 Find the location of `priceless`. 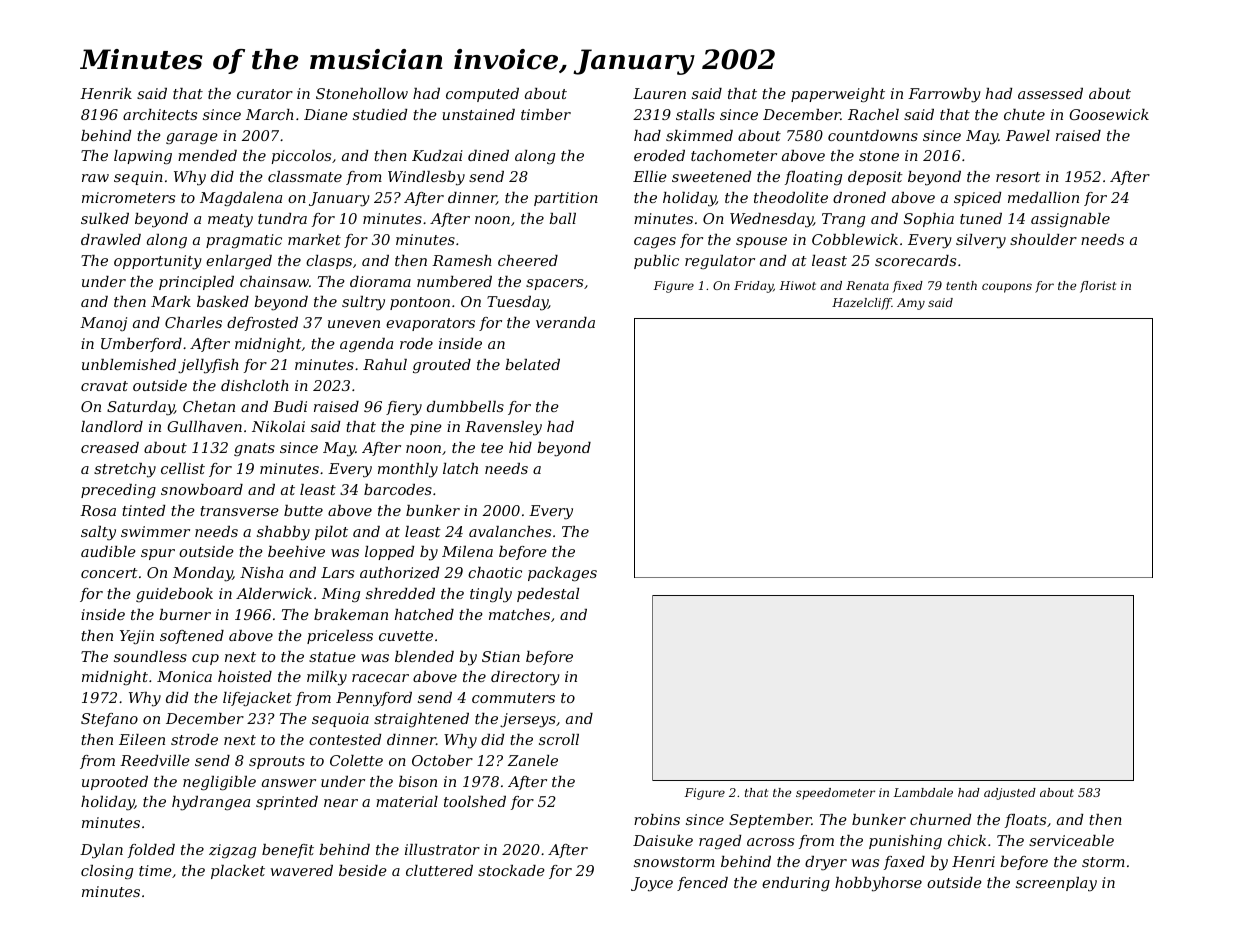

priceless is located at coordinates (340, 637).
